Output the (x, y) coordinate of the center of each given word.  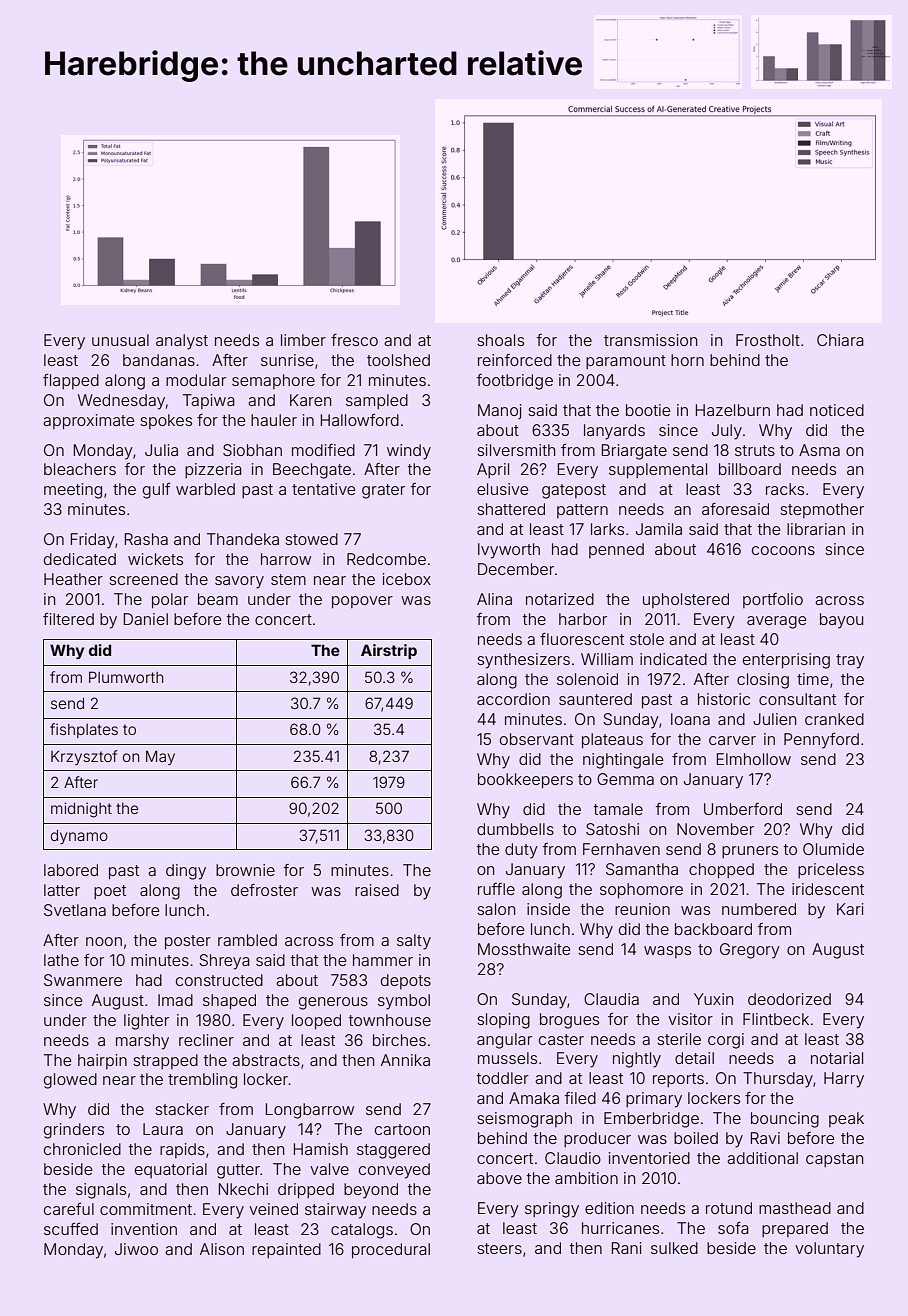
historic (724, 699)
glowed (70, 1081)
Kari (850, 909)
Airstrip (389, 651)
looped (316, 1022)
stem (288, 579)
